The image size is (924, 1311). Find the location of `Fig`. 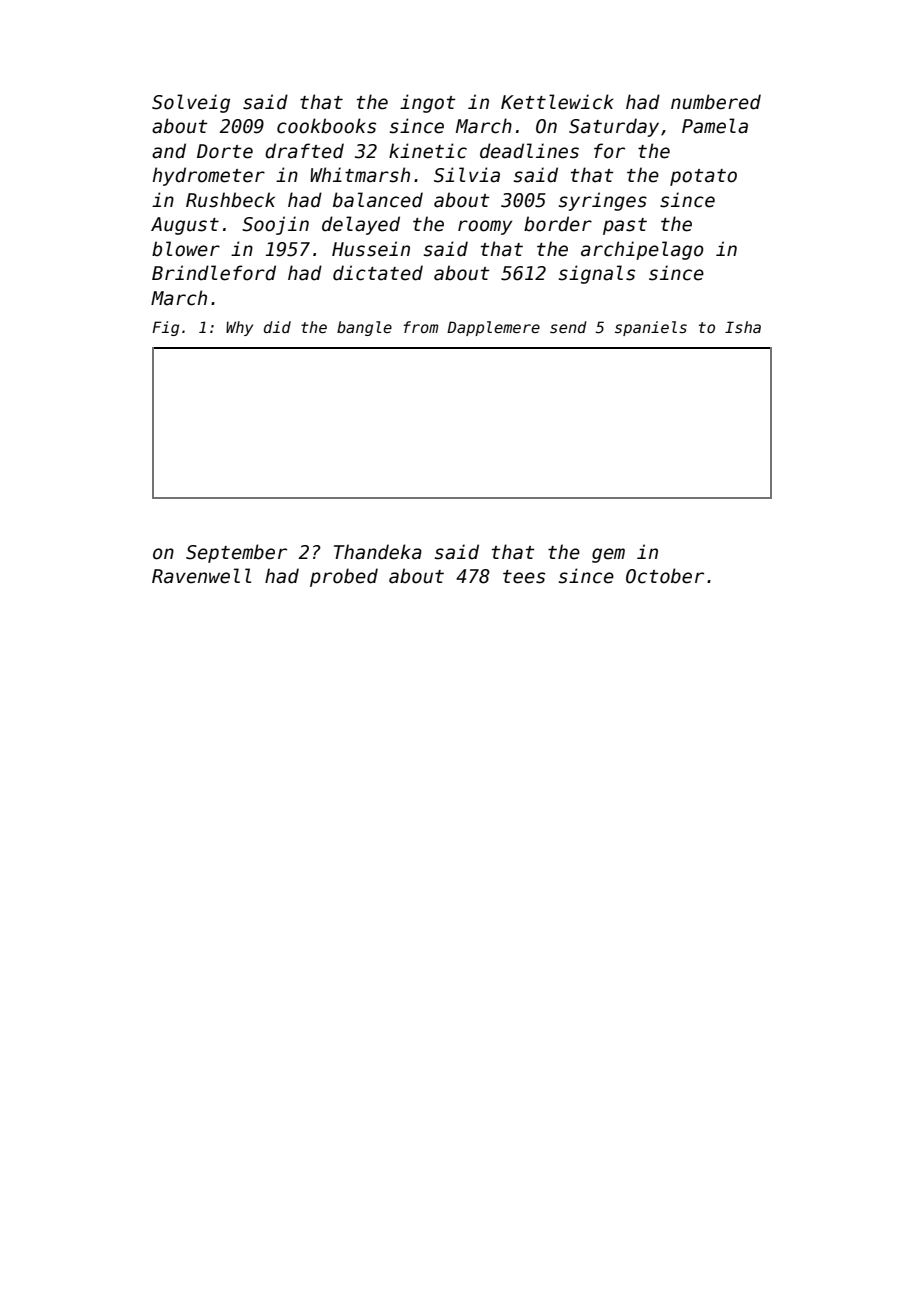

Fig is located at coordinates (165, 328).
